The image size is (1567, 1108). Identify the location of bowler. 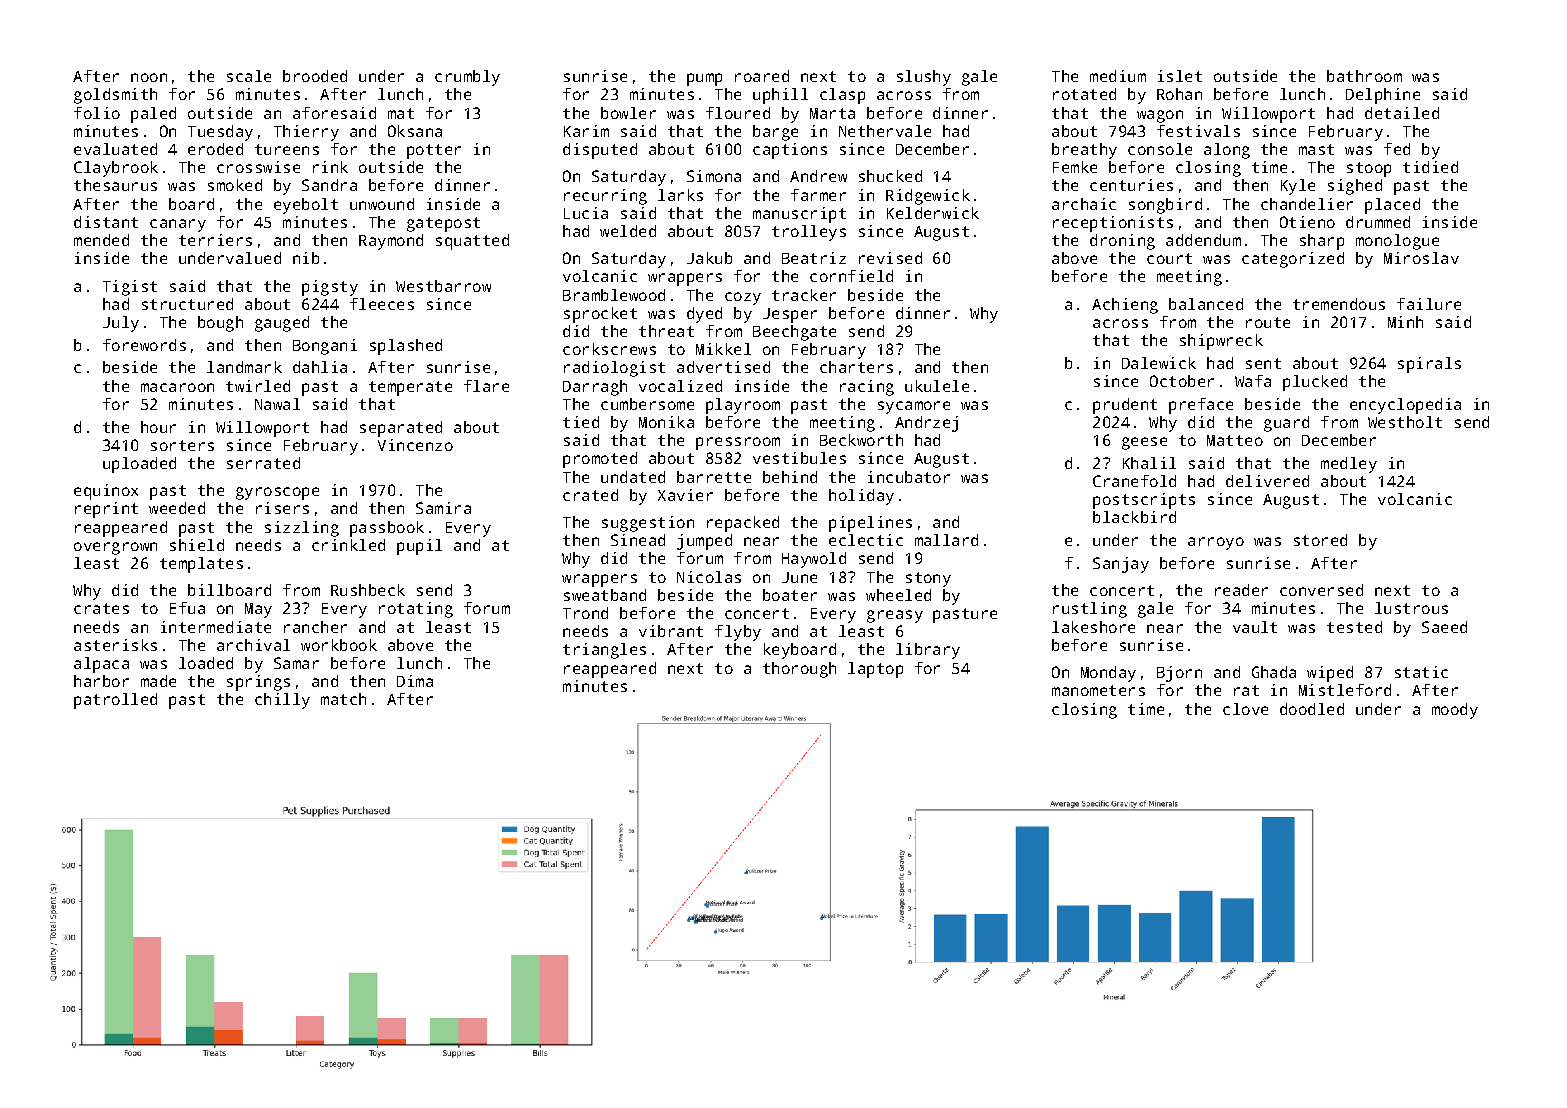
(628, 113).
